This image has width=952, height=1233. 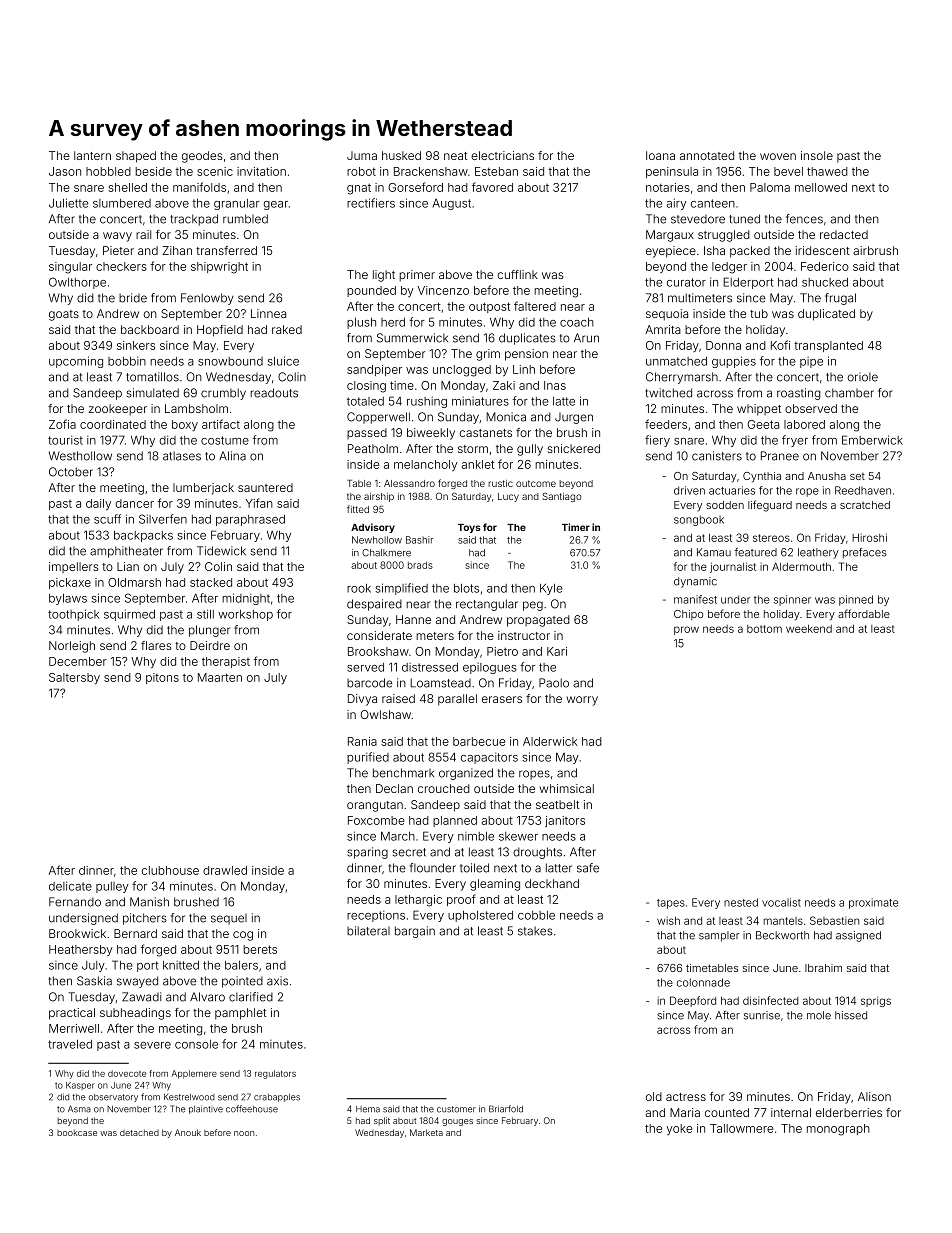 I want to click on midnight, so click(x=246, y=599).
